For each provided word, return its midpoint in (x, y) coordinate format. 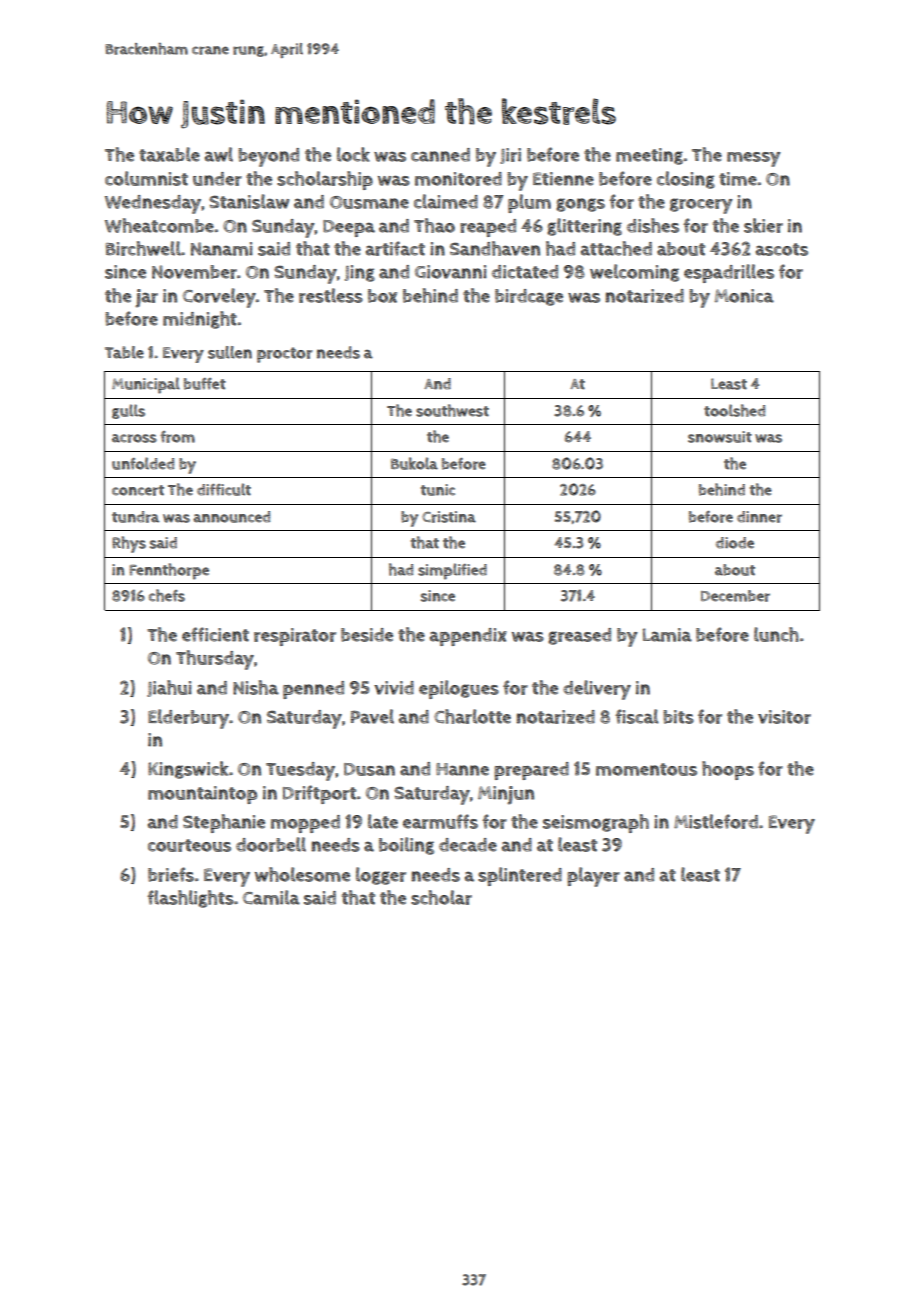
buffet (205, 384)
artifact (395, 248)
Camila (271, 897)
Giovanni (451, 272)
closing (686, 180)
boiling (406, 846)
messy (754, 159)
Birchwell (143, 248)
